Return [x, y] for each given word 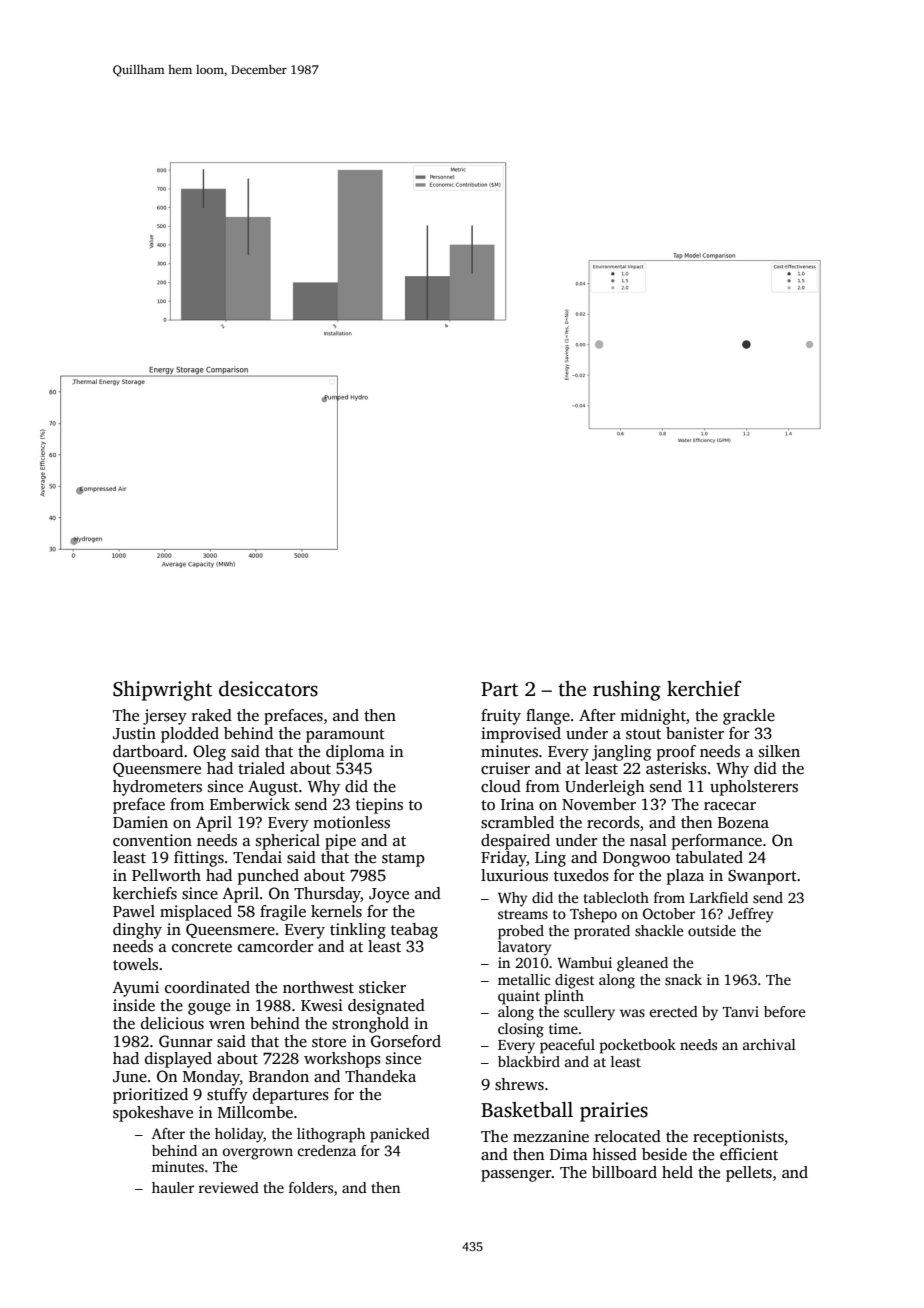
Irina [517, 804]
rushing [627, 691]
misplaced [196, 913]
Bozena [743, 822]
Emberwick [250, 804]
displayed [178, 1060]
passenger [516, 1176]
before [784, 1011]
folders [311, 1187]
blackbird [529, 1061]
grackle [749, 717]
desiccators [268, 689]
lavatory [524, 948]
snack [683, 979]
